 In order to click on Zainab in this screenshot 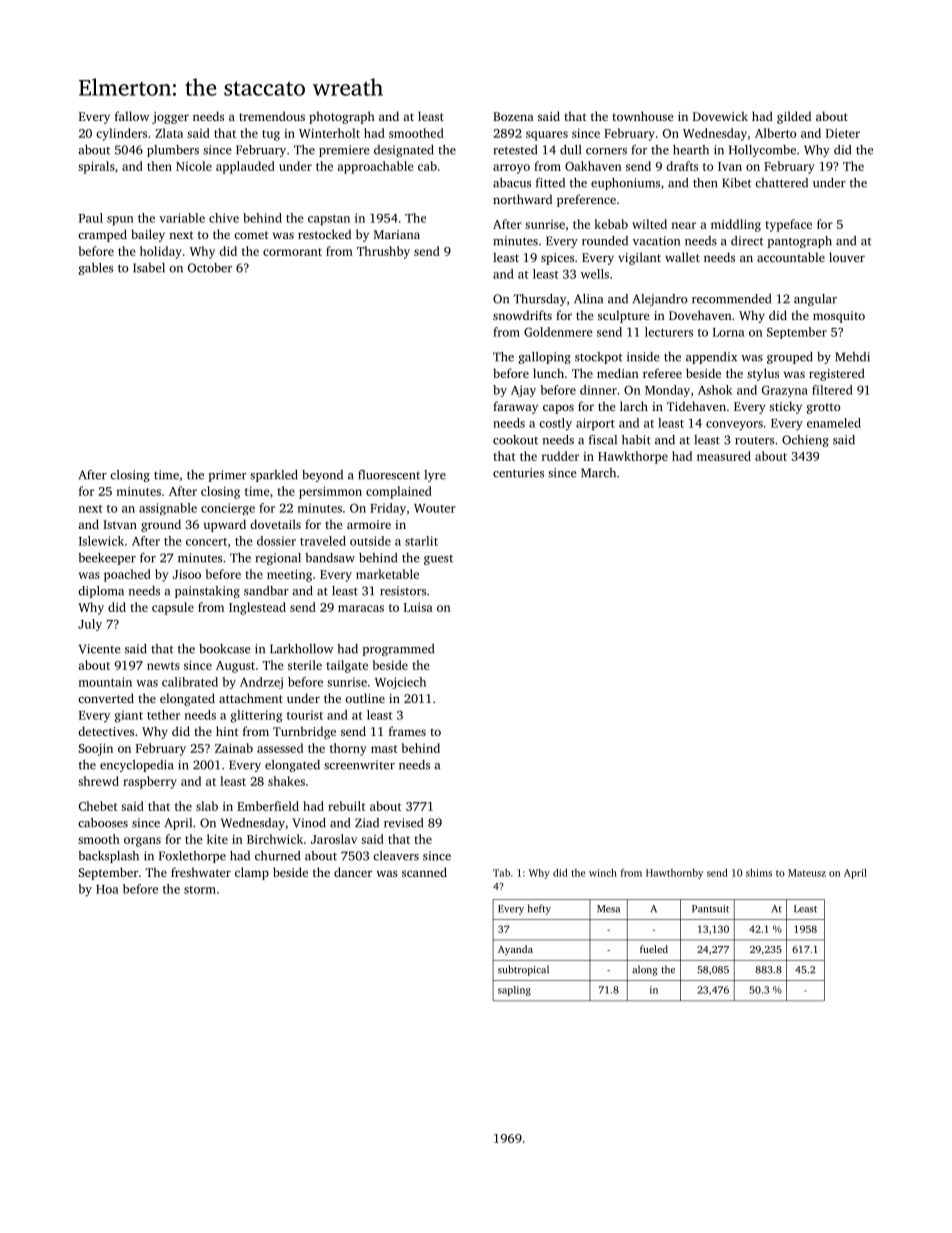, I will do `click(234, 748)`.
